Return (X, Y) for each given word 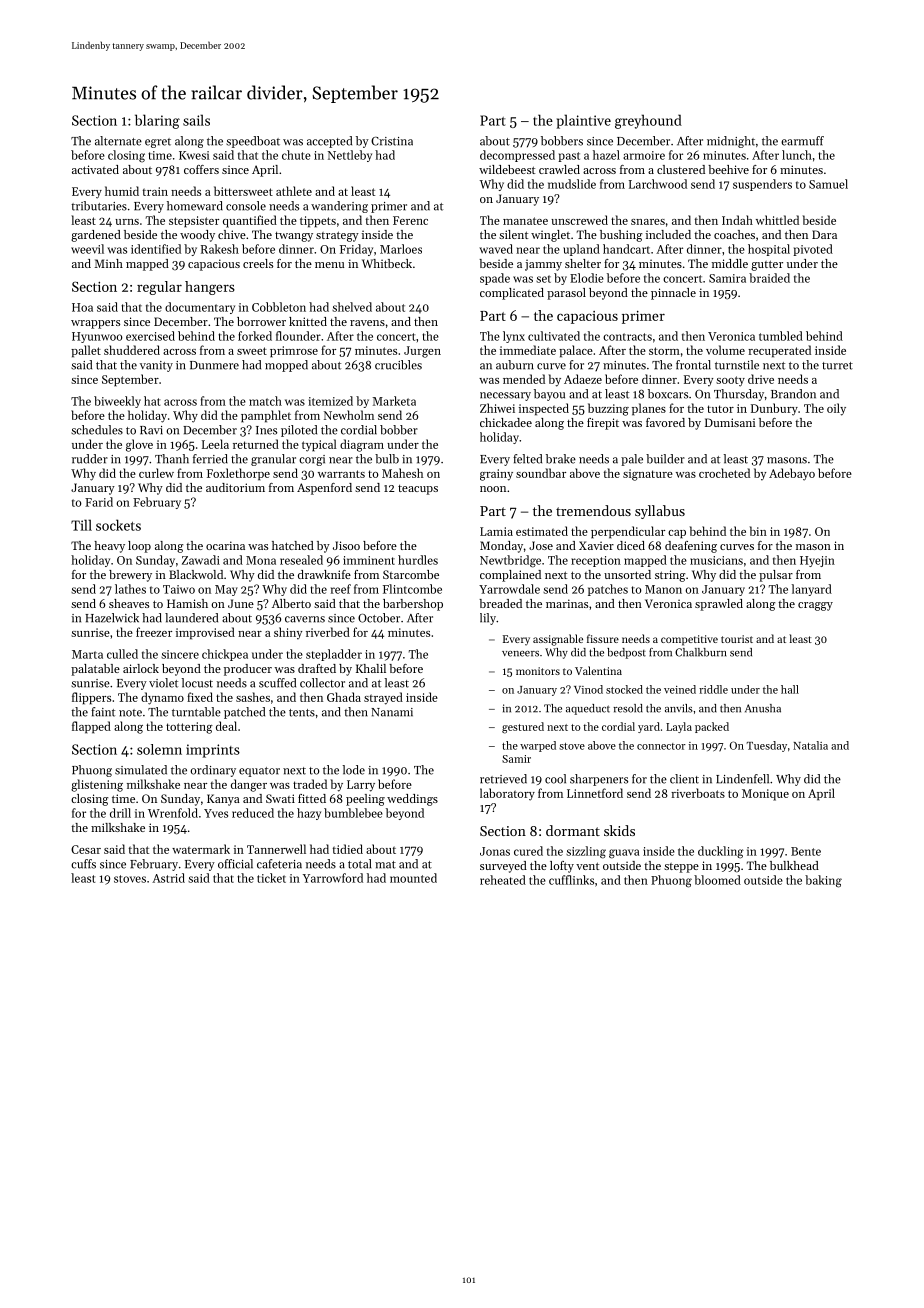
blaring (157, 121)
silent (513, 234)
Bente (806, 851)
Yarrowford (333, 878)
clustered (681, 169)
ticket (271, 878)
